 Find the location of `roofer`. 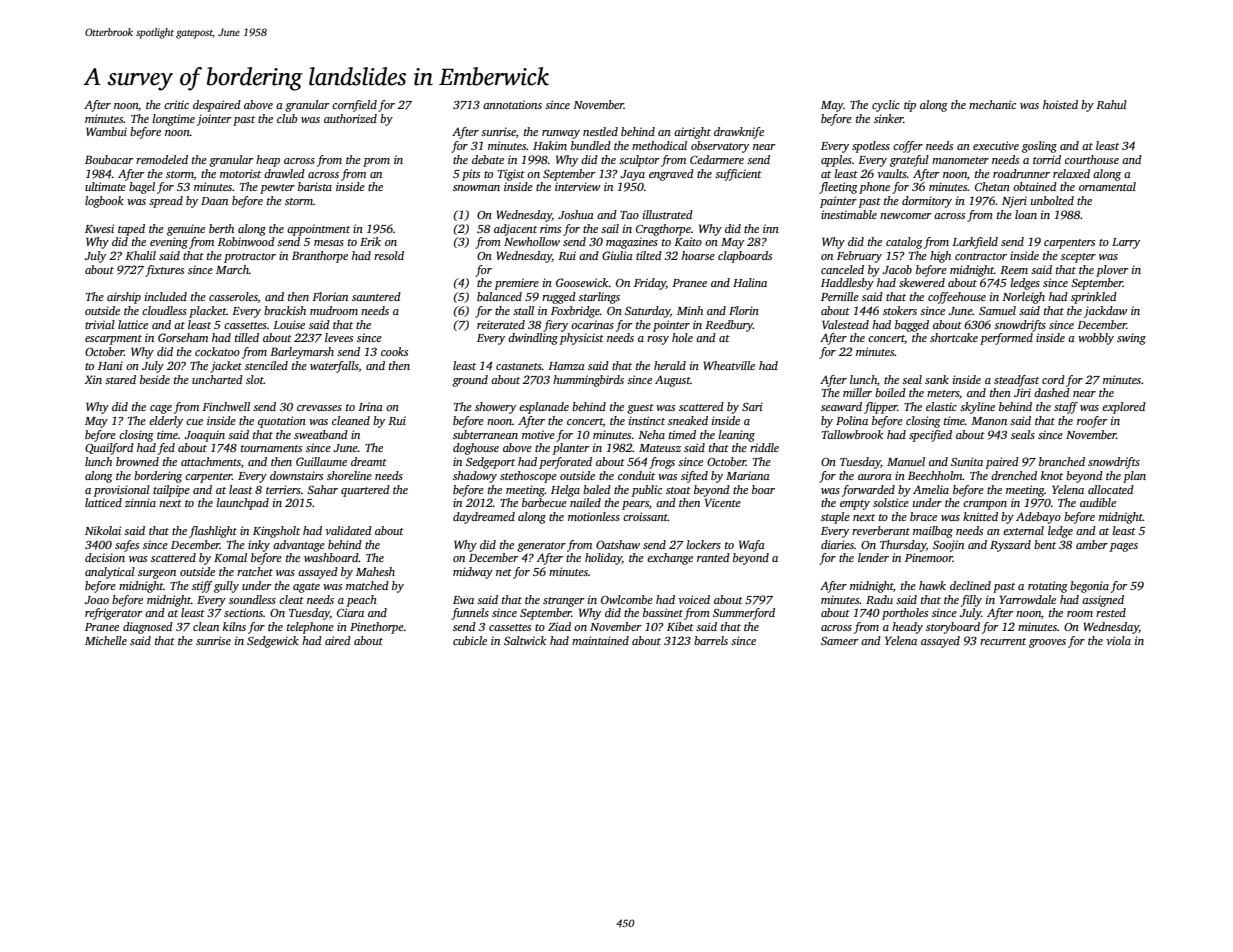

roofer is located at coordinates (1092, 422).
